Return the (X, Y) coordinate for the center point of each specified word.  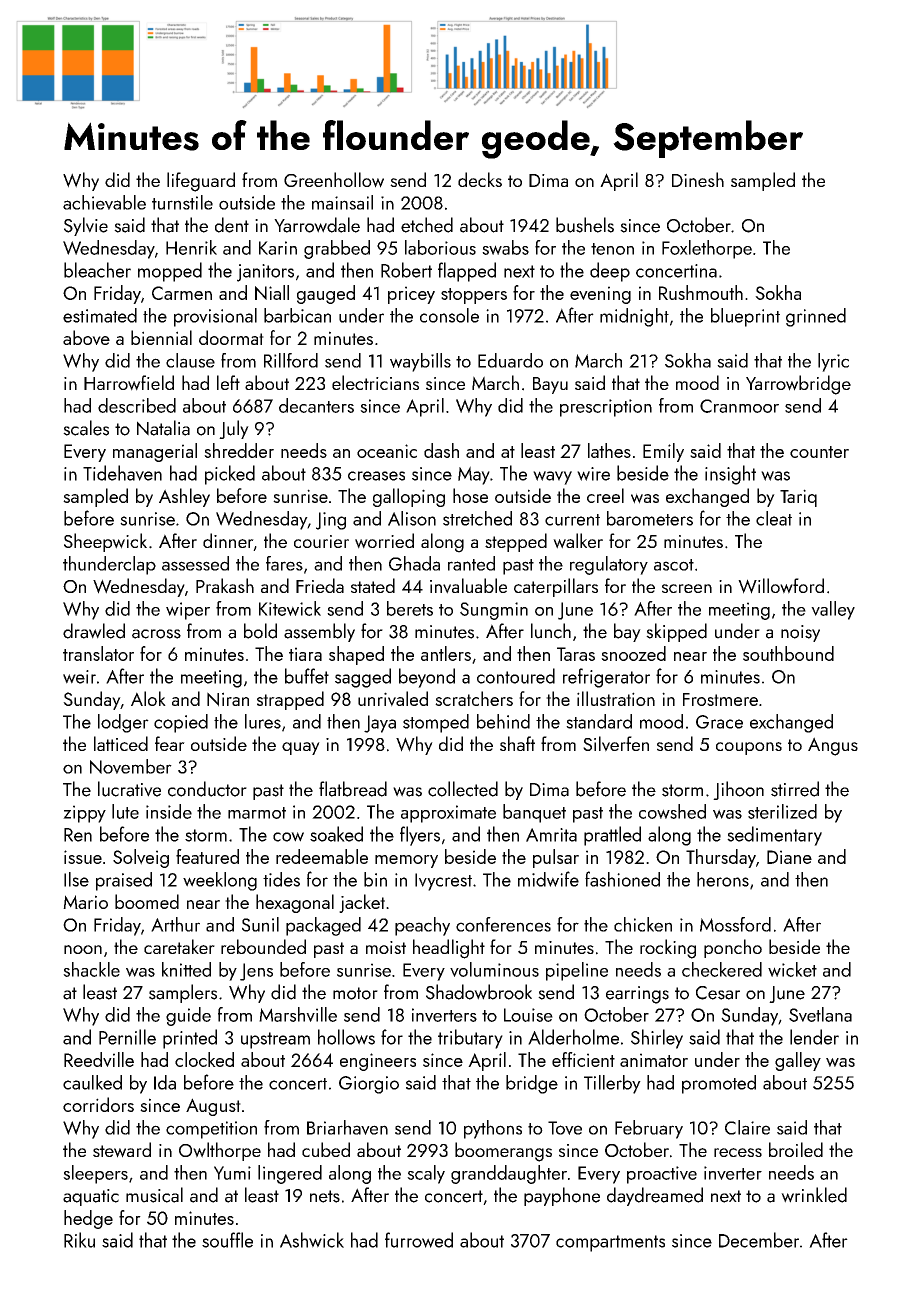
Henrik (191, 247)
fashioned (622, 879)
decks (480, 179)
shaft (517, 743)
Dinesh (698, 179)
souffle (227, 1240)
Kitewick (290, 608)
